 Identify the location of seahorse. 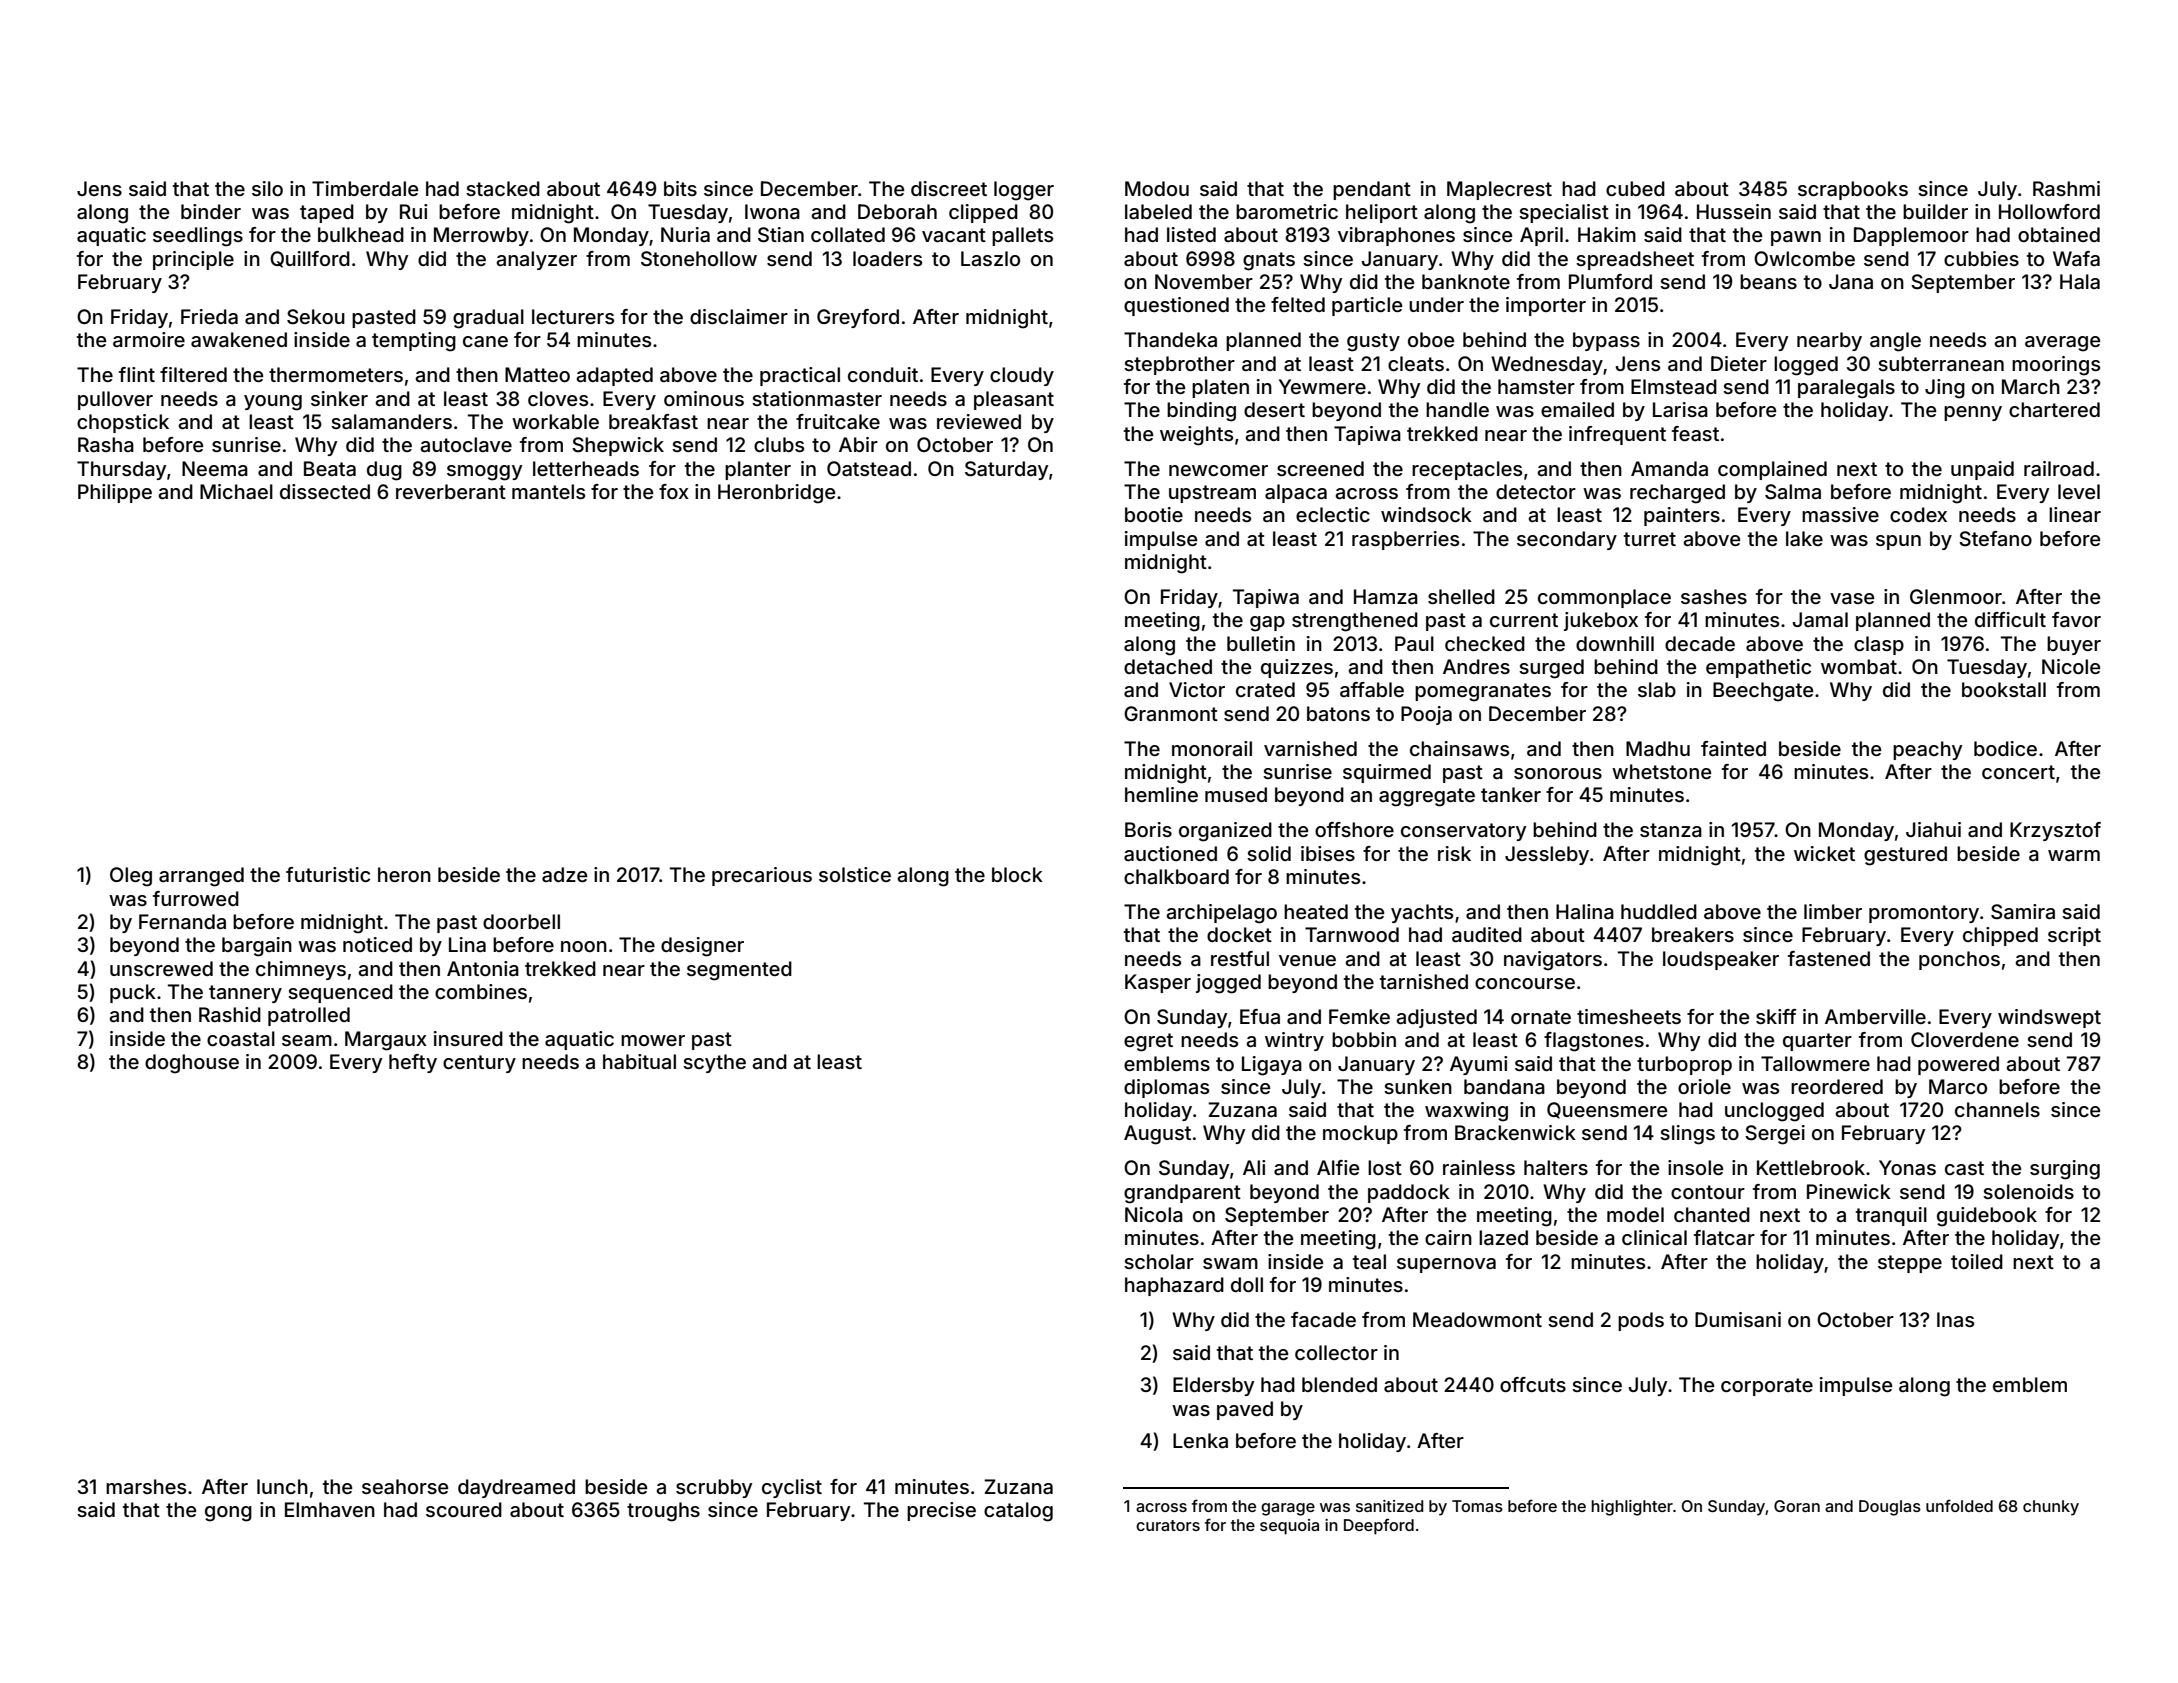
(405, 1486).
